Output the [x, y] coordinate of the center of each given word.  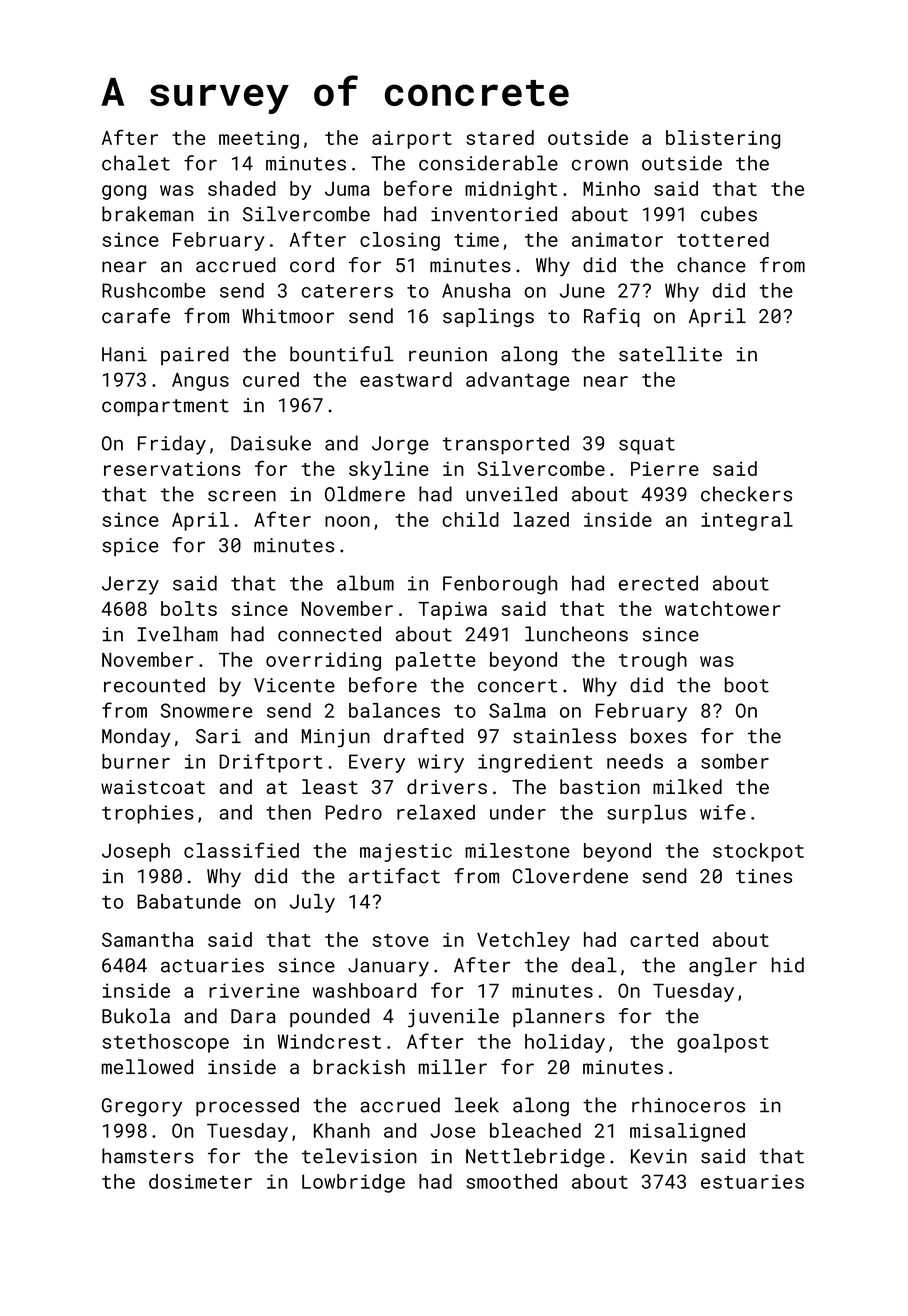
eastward [406, 379]
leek [477, 1105]
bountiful [342, 354]
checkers [746, 494]
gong [124, 192]
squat [647, 446]
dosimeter [200, 1181]
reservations [172, 469]
